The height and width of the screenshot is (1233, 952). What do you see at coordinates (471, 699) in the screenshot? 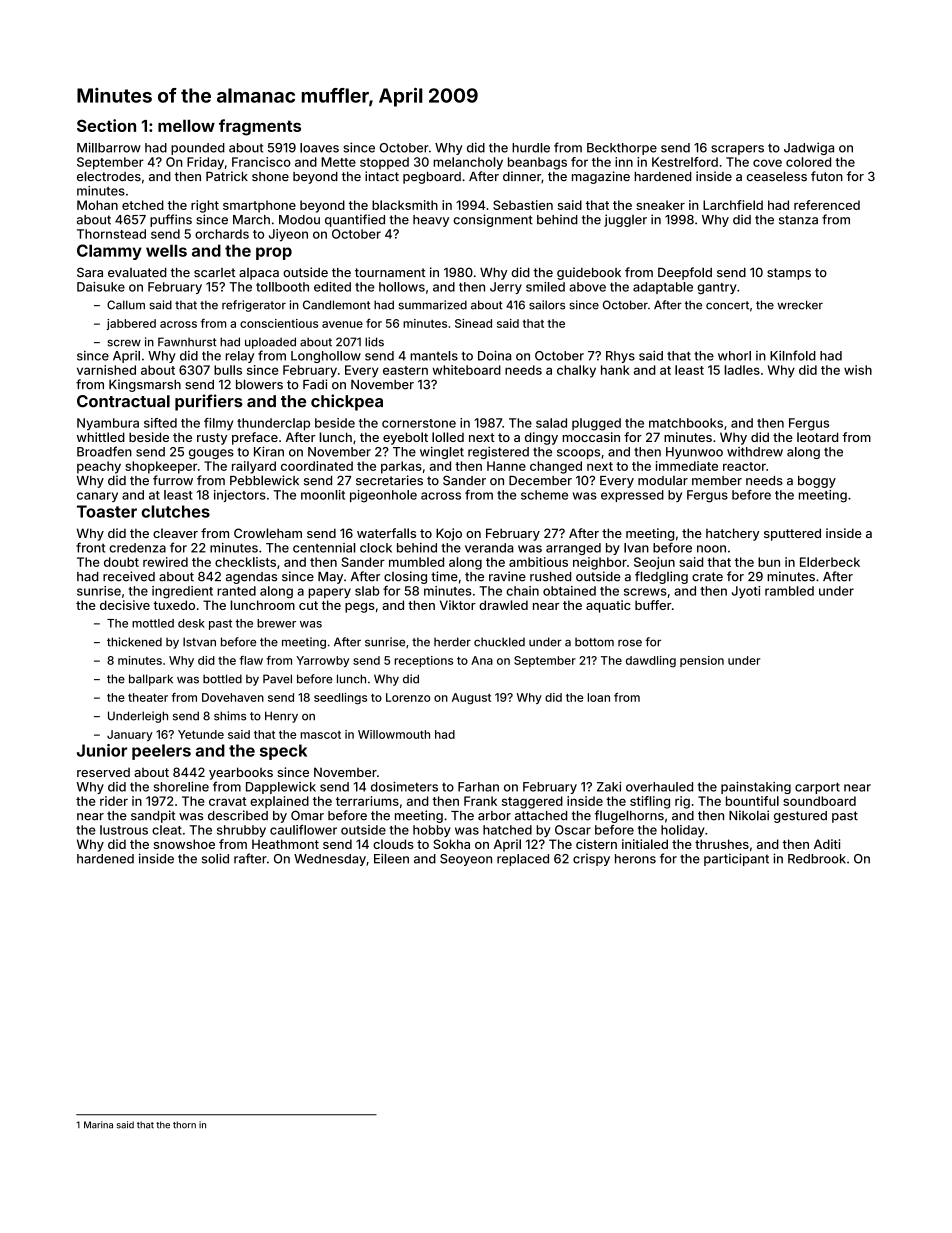
I see `August` at bounding box center [471, 699].
